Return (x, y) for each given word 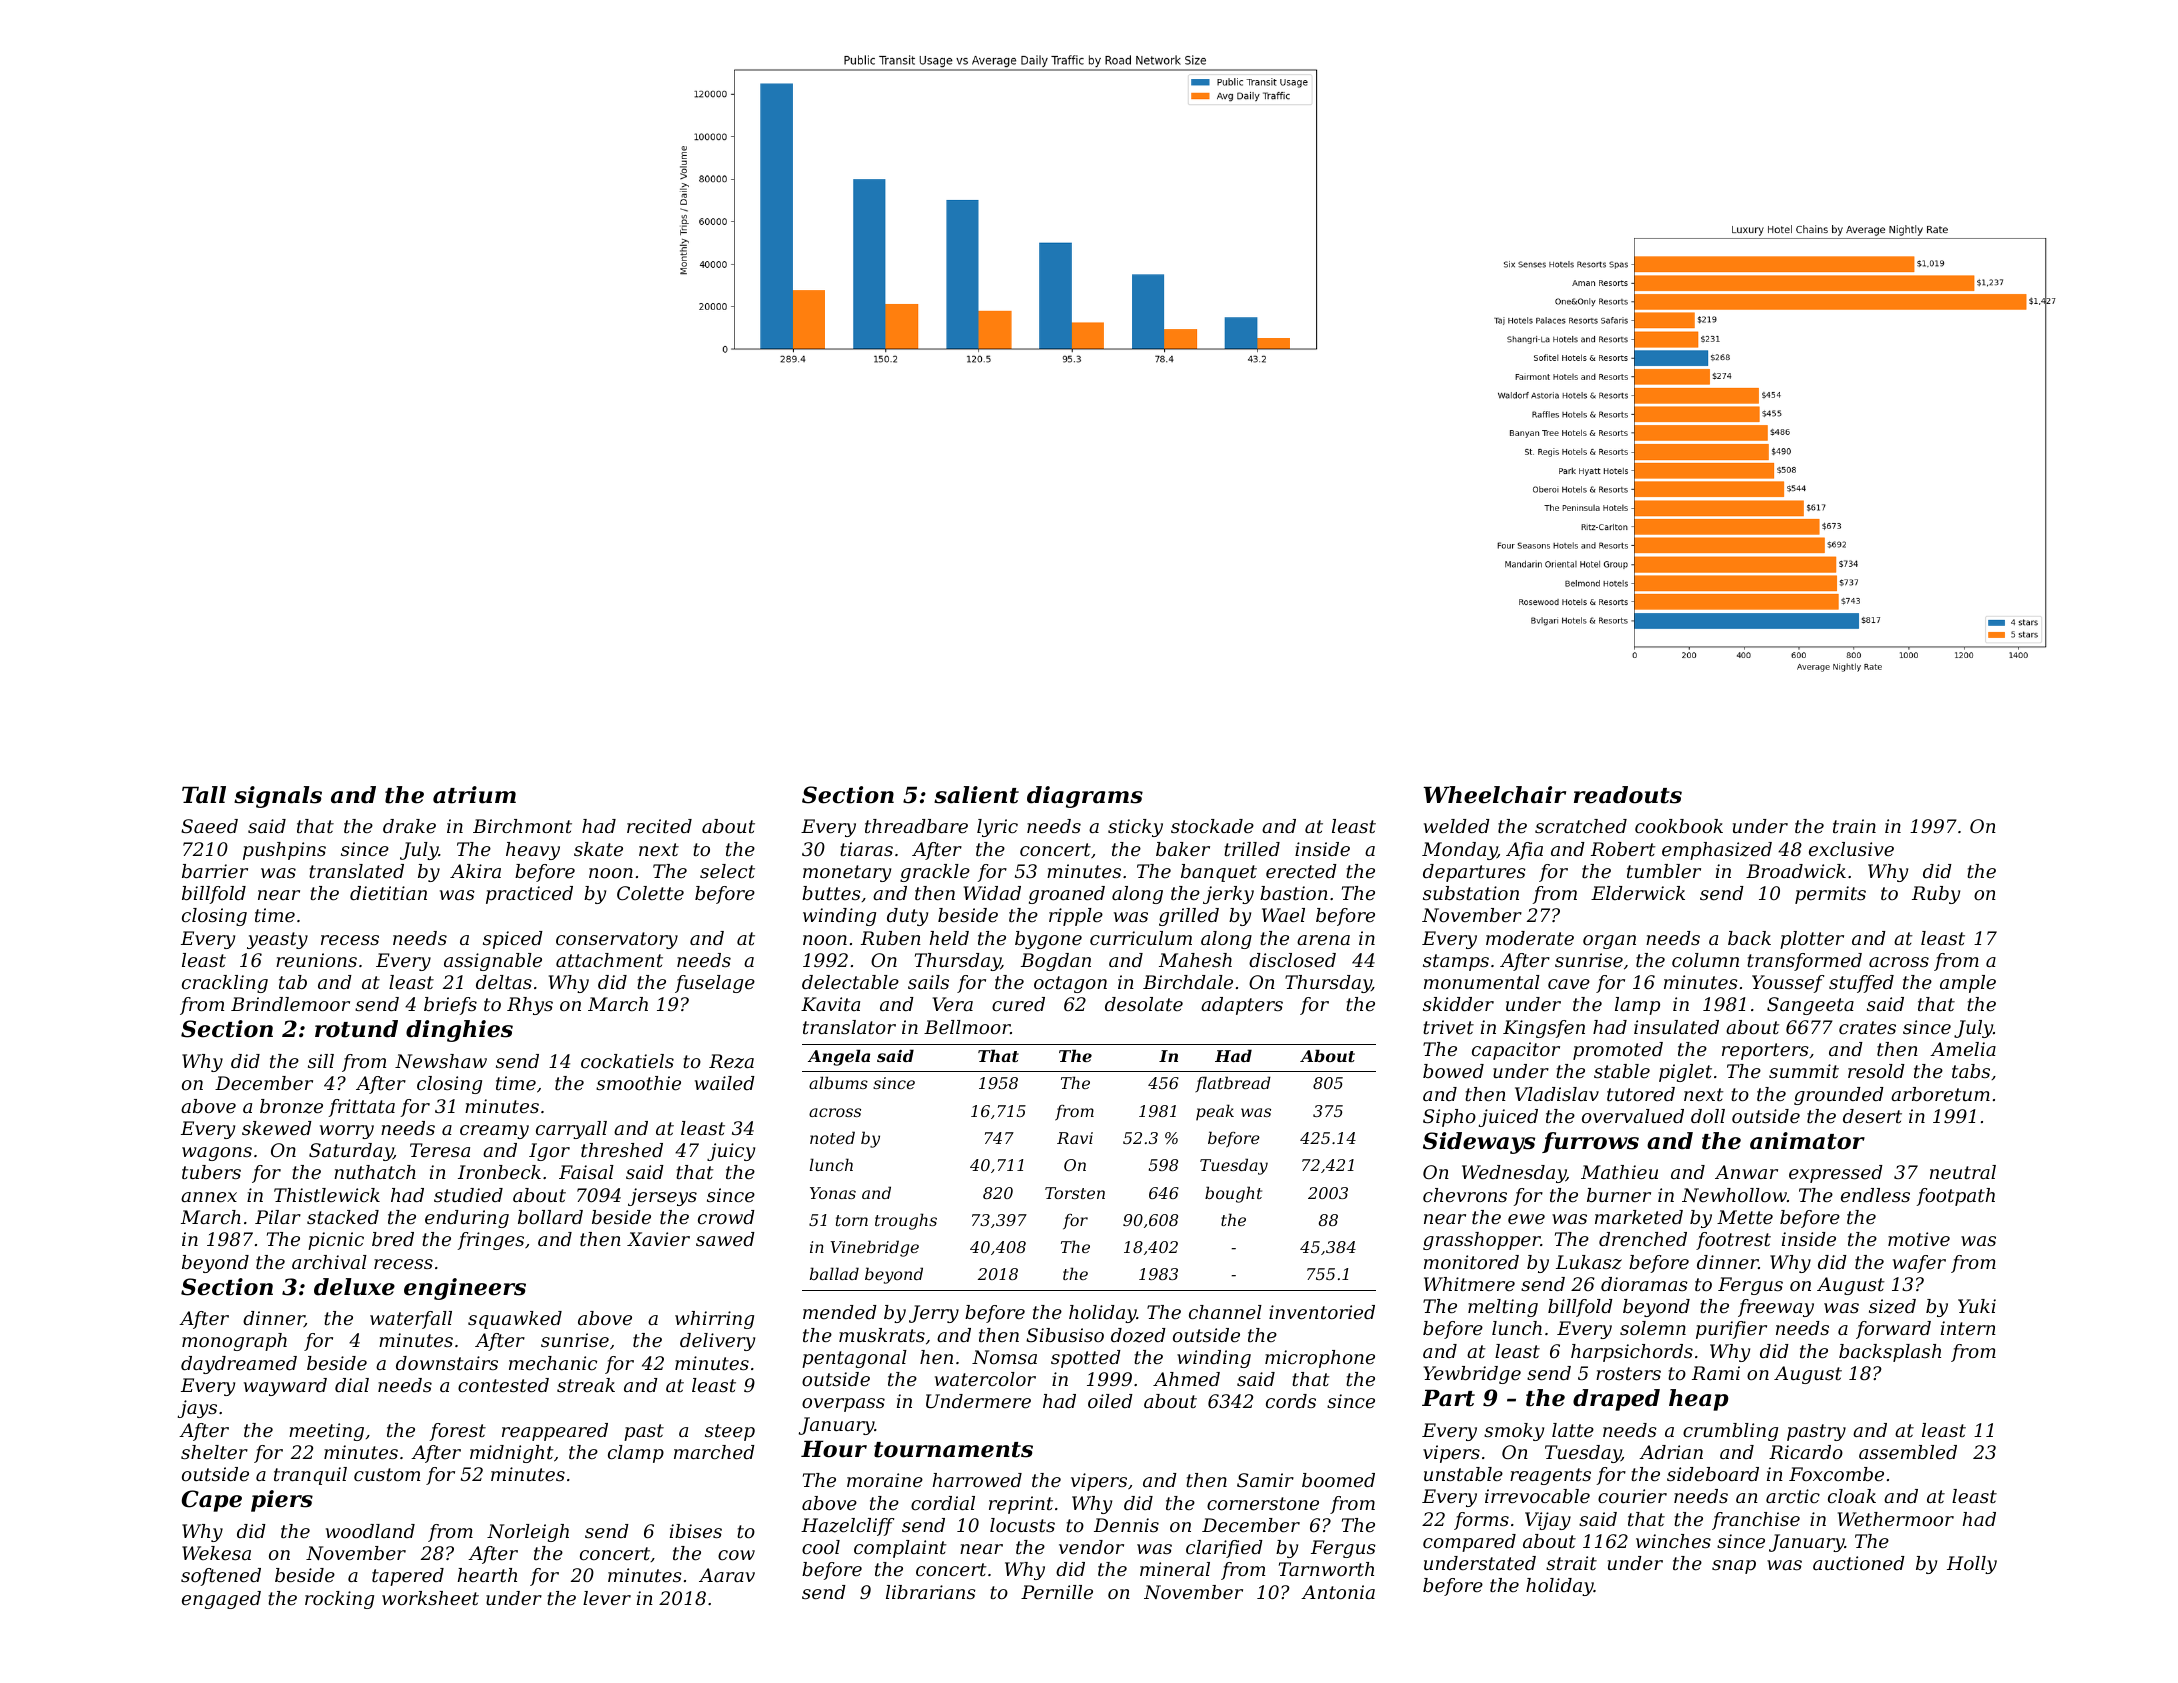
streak (586, 1385)
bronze (291, 1106)
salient (976, 795)
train (1854, 826)
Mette (1745, 1217)
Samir (1265, 1480)
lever (607, 1598)
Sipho (1449, 1118)
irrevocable (1537, 1496)
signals (278, 797)
